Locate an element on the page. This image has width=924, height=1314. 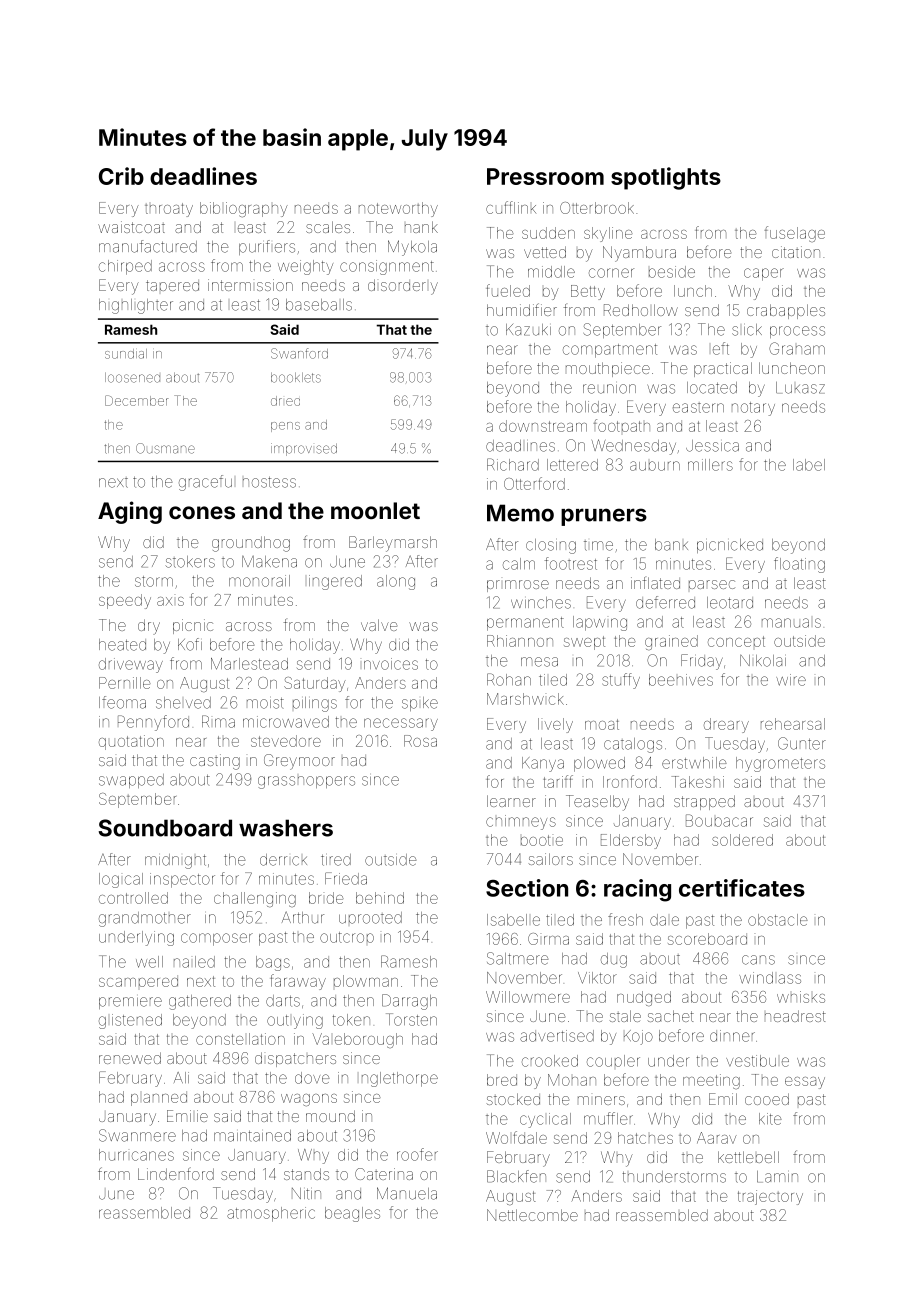
chimneys is located at coordinates (521, 822).
